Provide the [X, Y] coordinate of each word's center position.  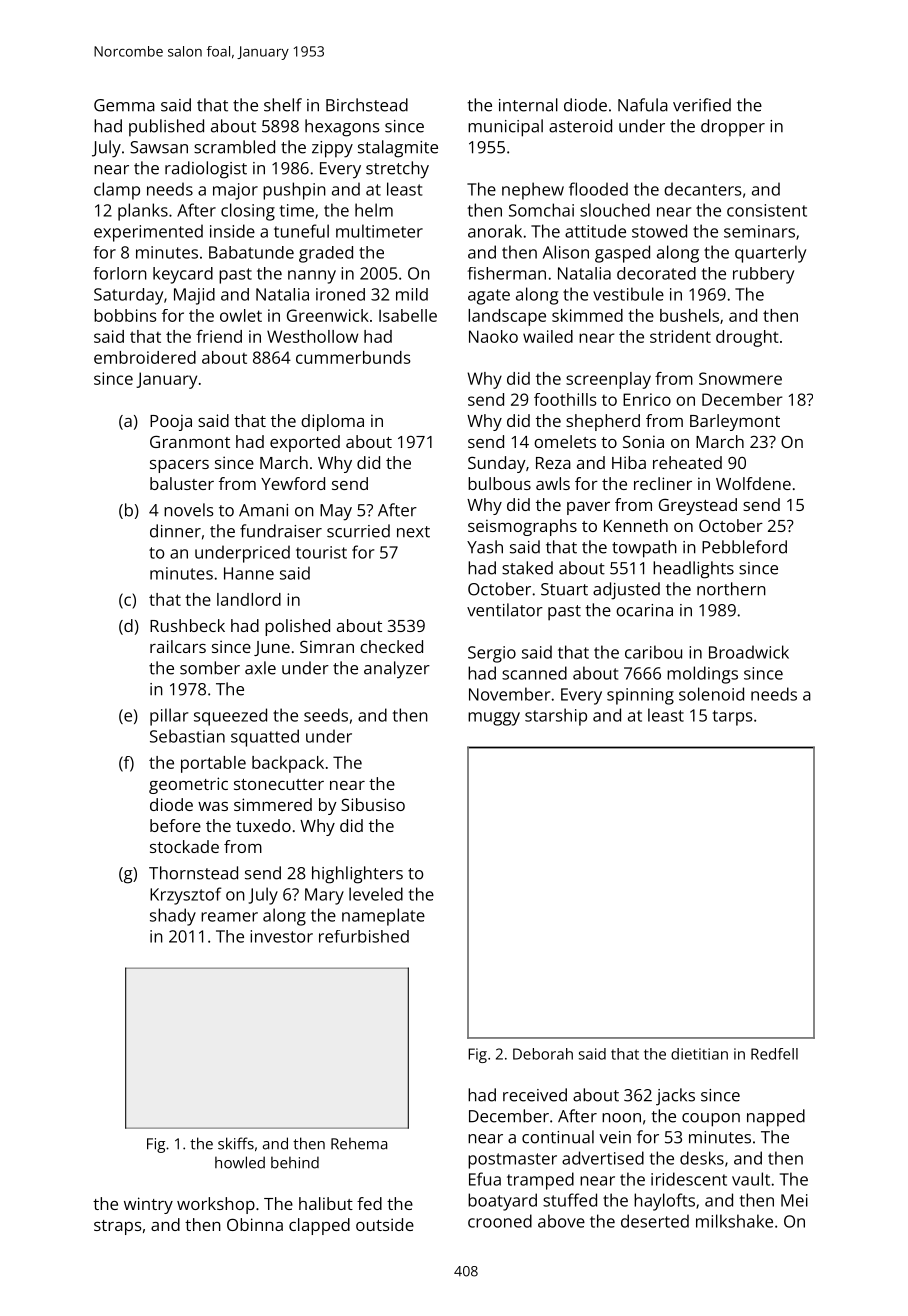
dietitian [699, 1054]
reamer [229, 917]
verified [702, 105]
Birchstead [367, 105]
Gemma [124, 105]
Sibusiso [373, 804]
